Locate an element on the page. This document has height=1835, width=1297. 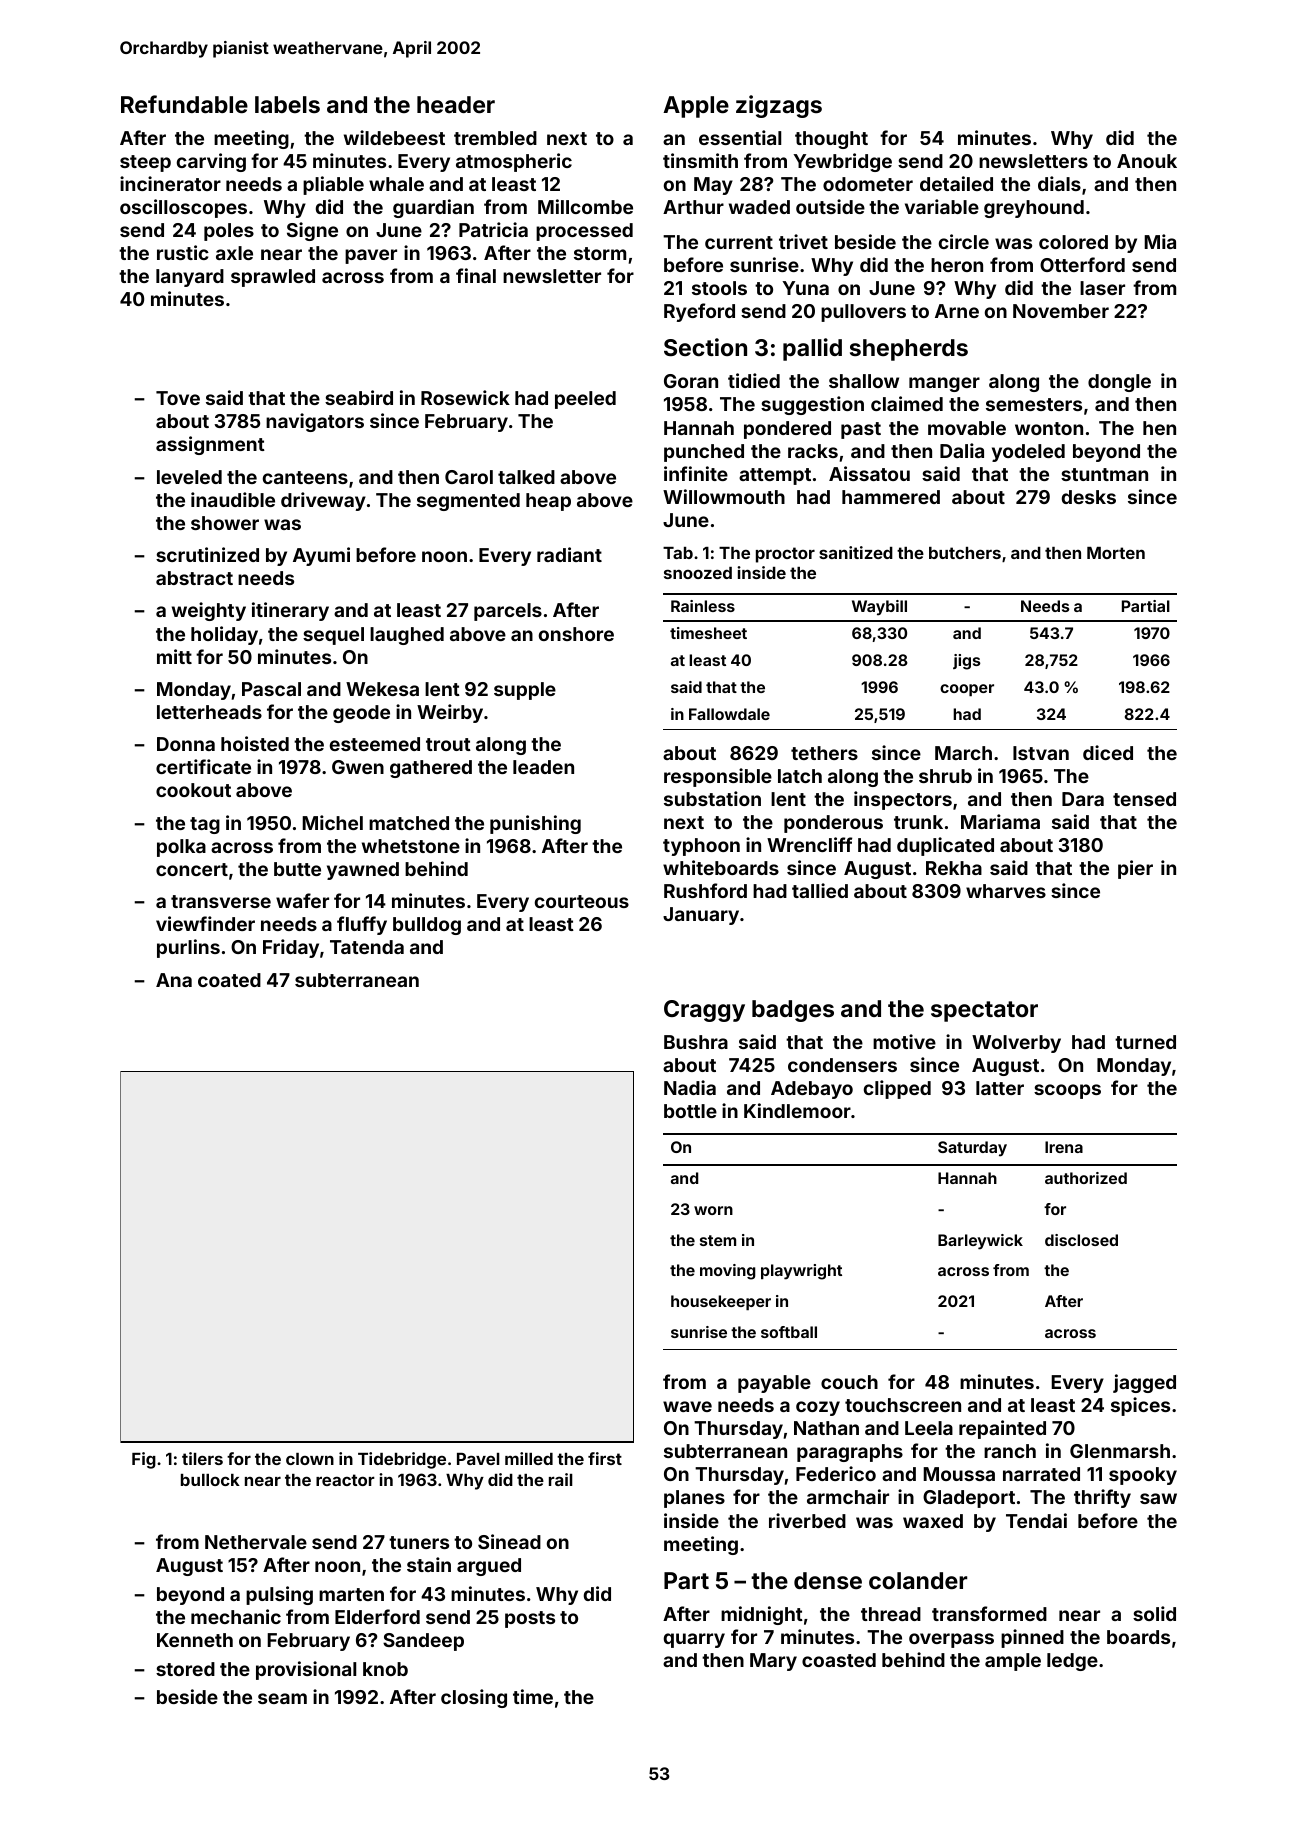
worn is located at coordinates (713, 1210).
